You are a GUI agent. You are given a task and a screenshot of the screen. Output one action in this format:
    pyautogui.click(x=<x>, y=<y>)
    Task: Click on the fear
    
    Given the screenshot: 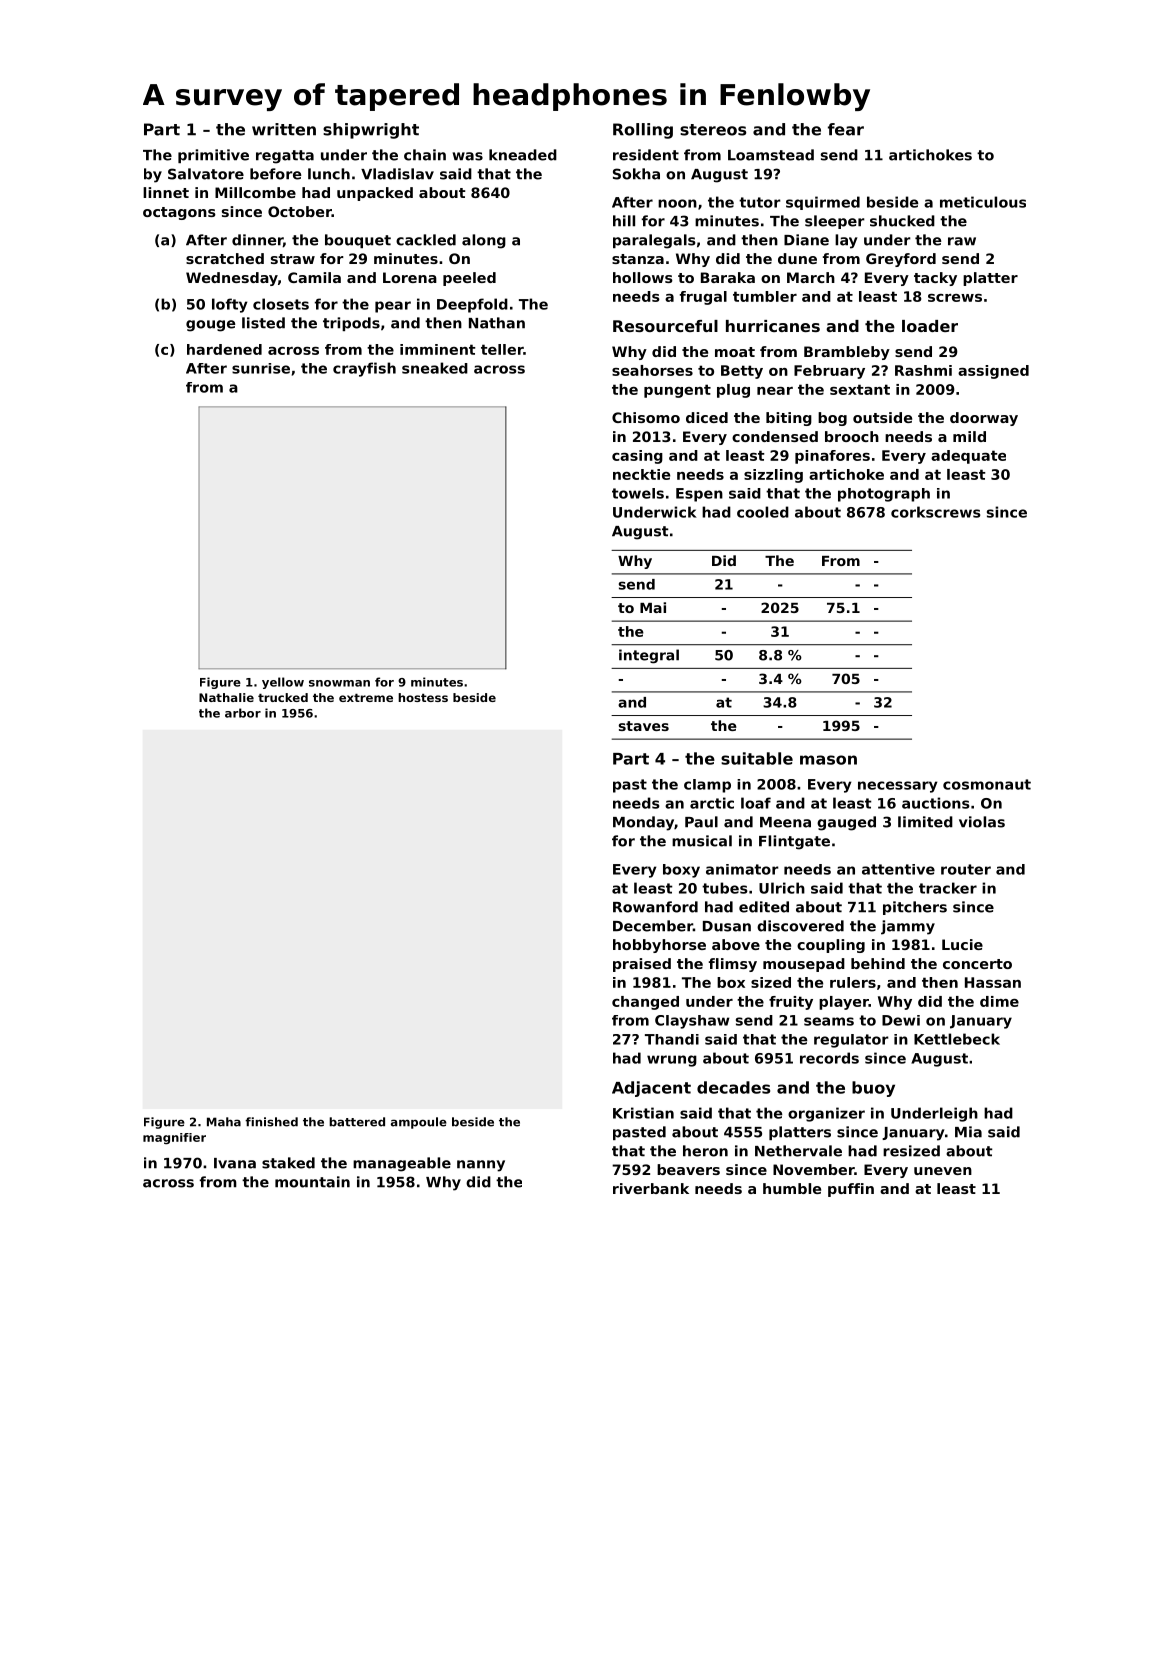 What is the action you would take?
    pyautogui.click(x=846, y=129)
